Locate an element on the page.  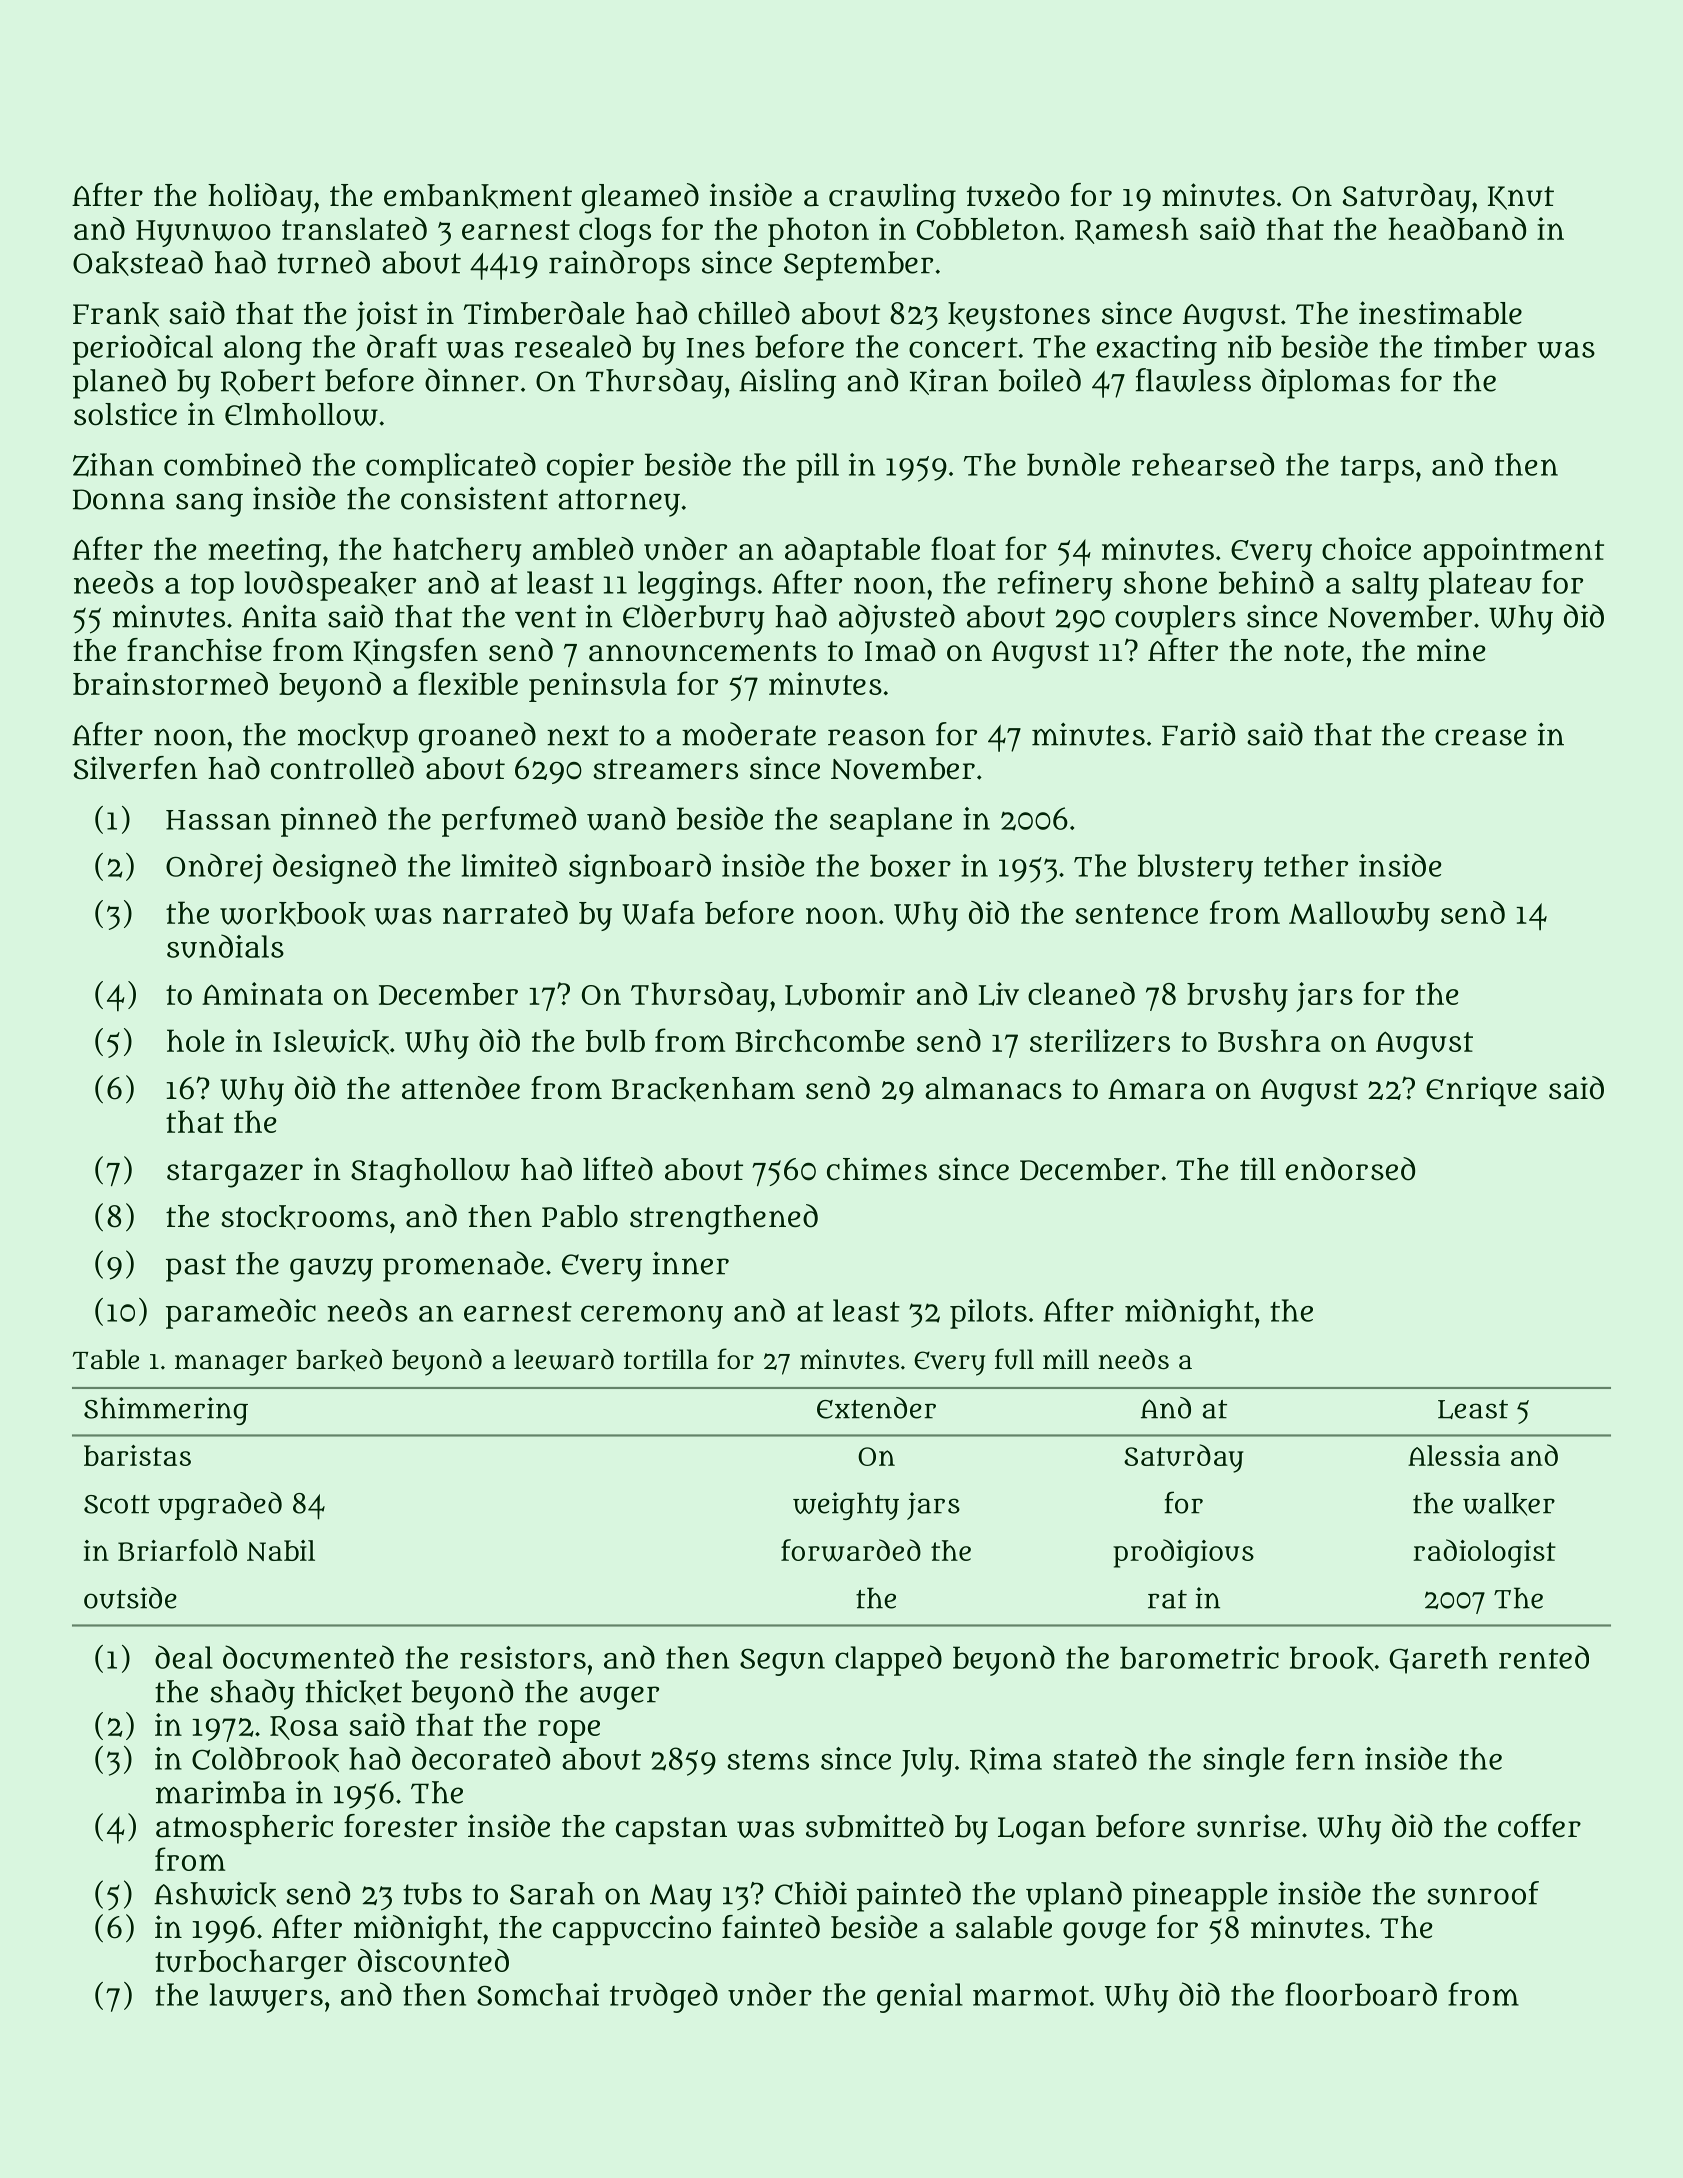
workbook is located at coordinates (292, 914).
